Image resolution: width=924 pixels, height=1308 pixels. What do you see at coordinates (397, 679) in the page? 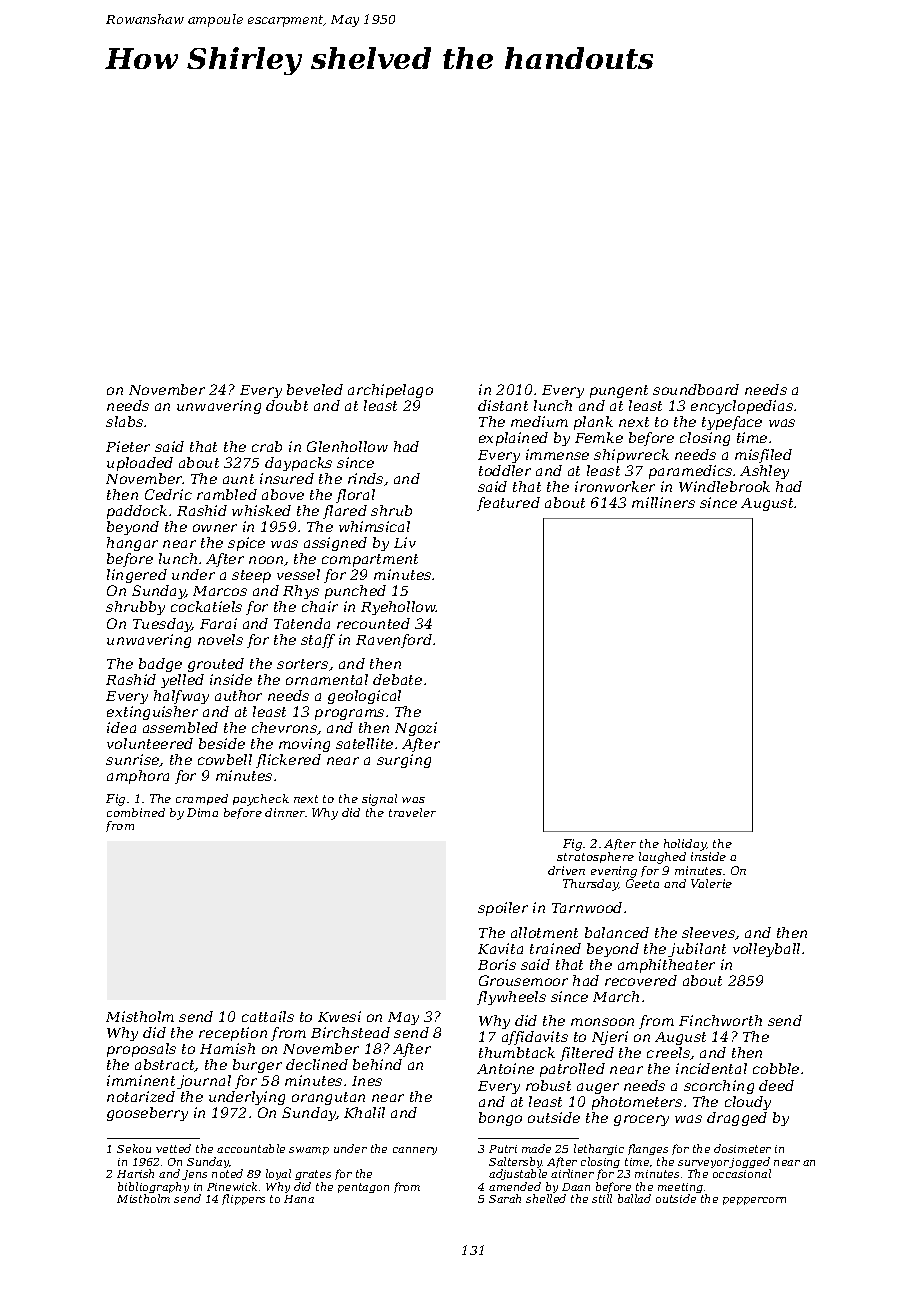
I see `debate` at bounding box center [397, 679].
